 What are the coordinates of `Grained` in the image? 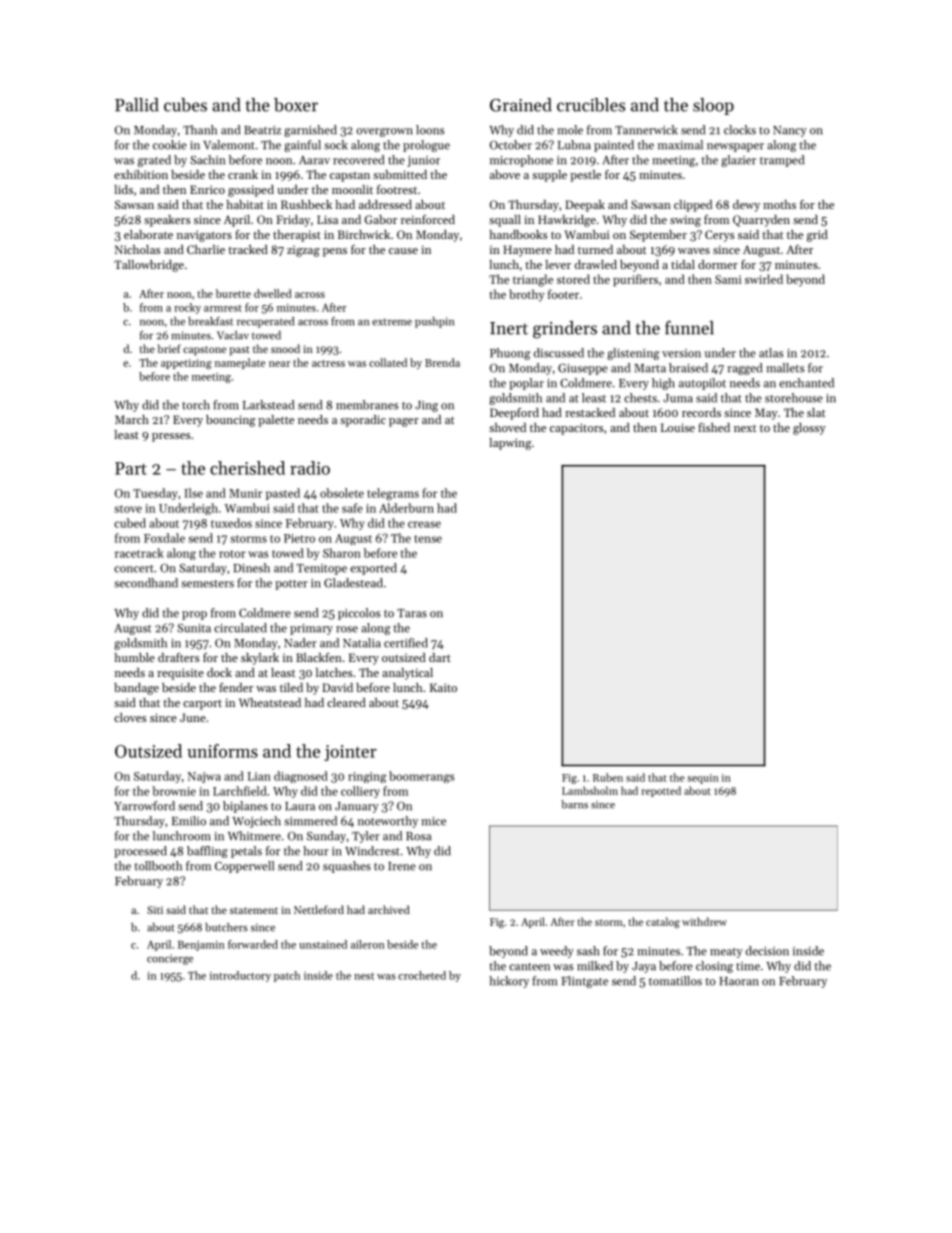 It's located at (521, 105).
